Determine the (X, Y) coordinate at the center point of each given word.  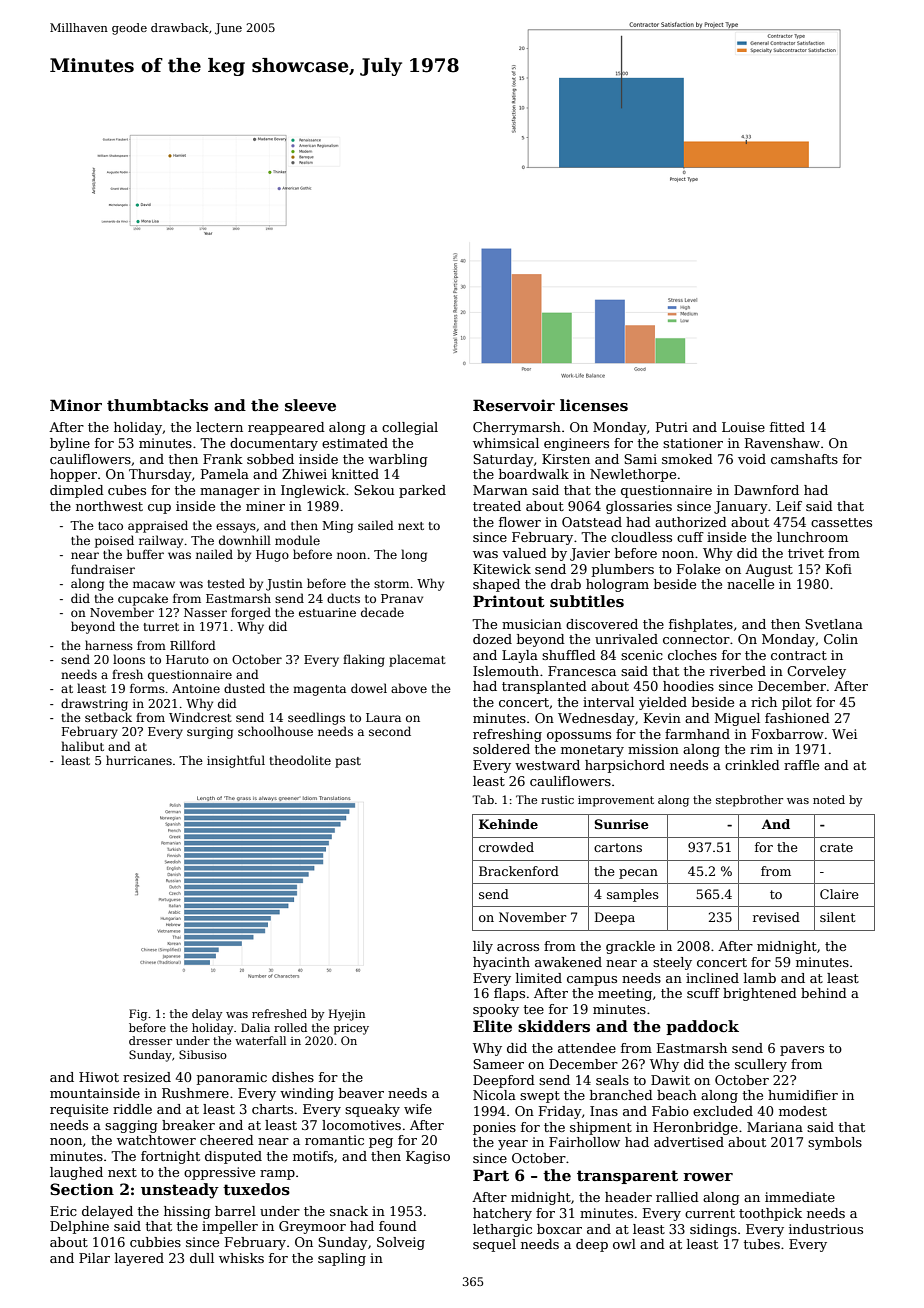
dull (202, 1258)
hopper (73, 475)
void (752, 459)
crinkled (752, 765)
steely (672, 963)
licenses (594, 405)
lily (483, 947)
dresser (150, 1040)
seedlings (316, 718)
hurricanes (139, 760)
